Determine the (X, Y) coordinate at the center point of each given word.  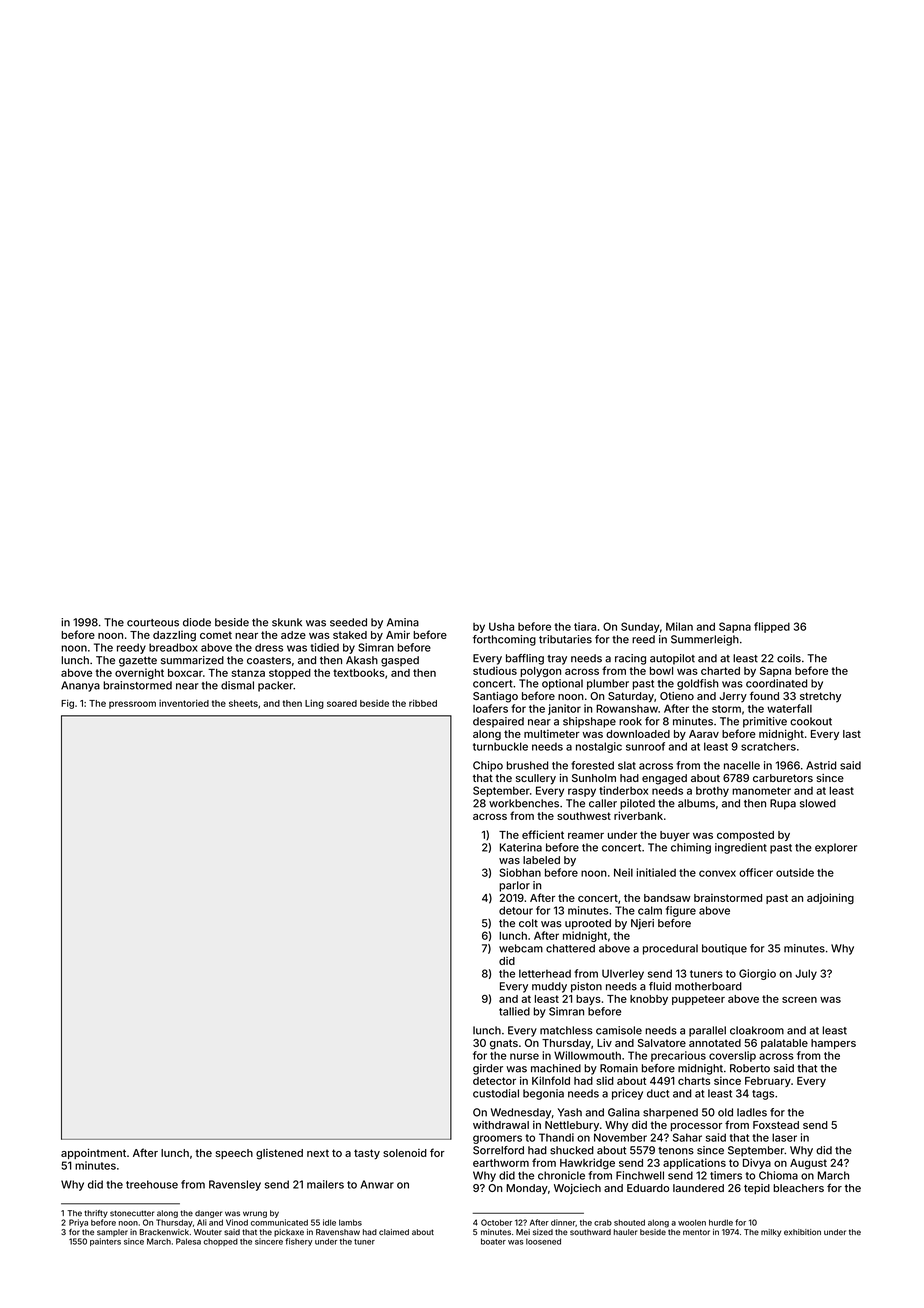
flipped (772, 627)
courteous (153, 623)
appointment (93, 1153)
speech (234, 1154)
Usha (501, 626)
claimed (394, 1232)
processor (696, 1127)
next (318, 1153)
